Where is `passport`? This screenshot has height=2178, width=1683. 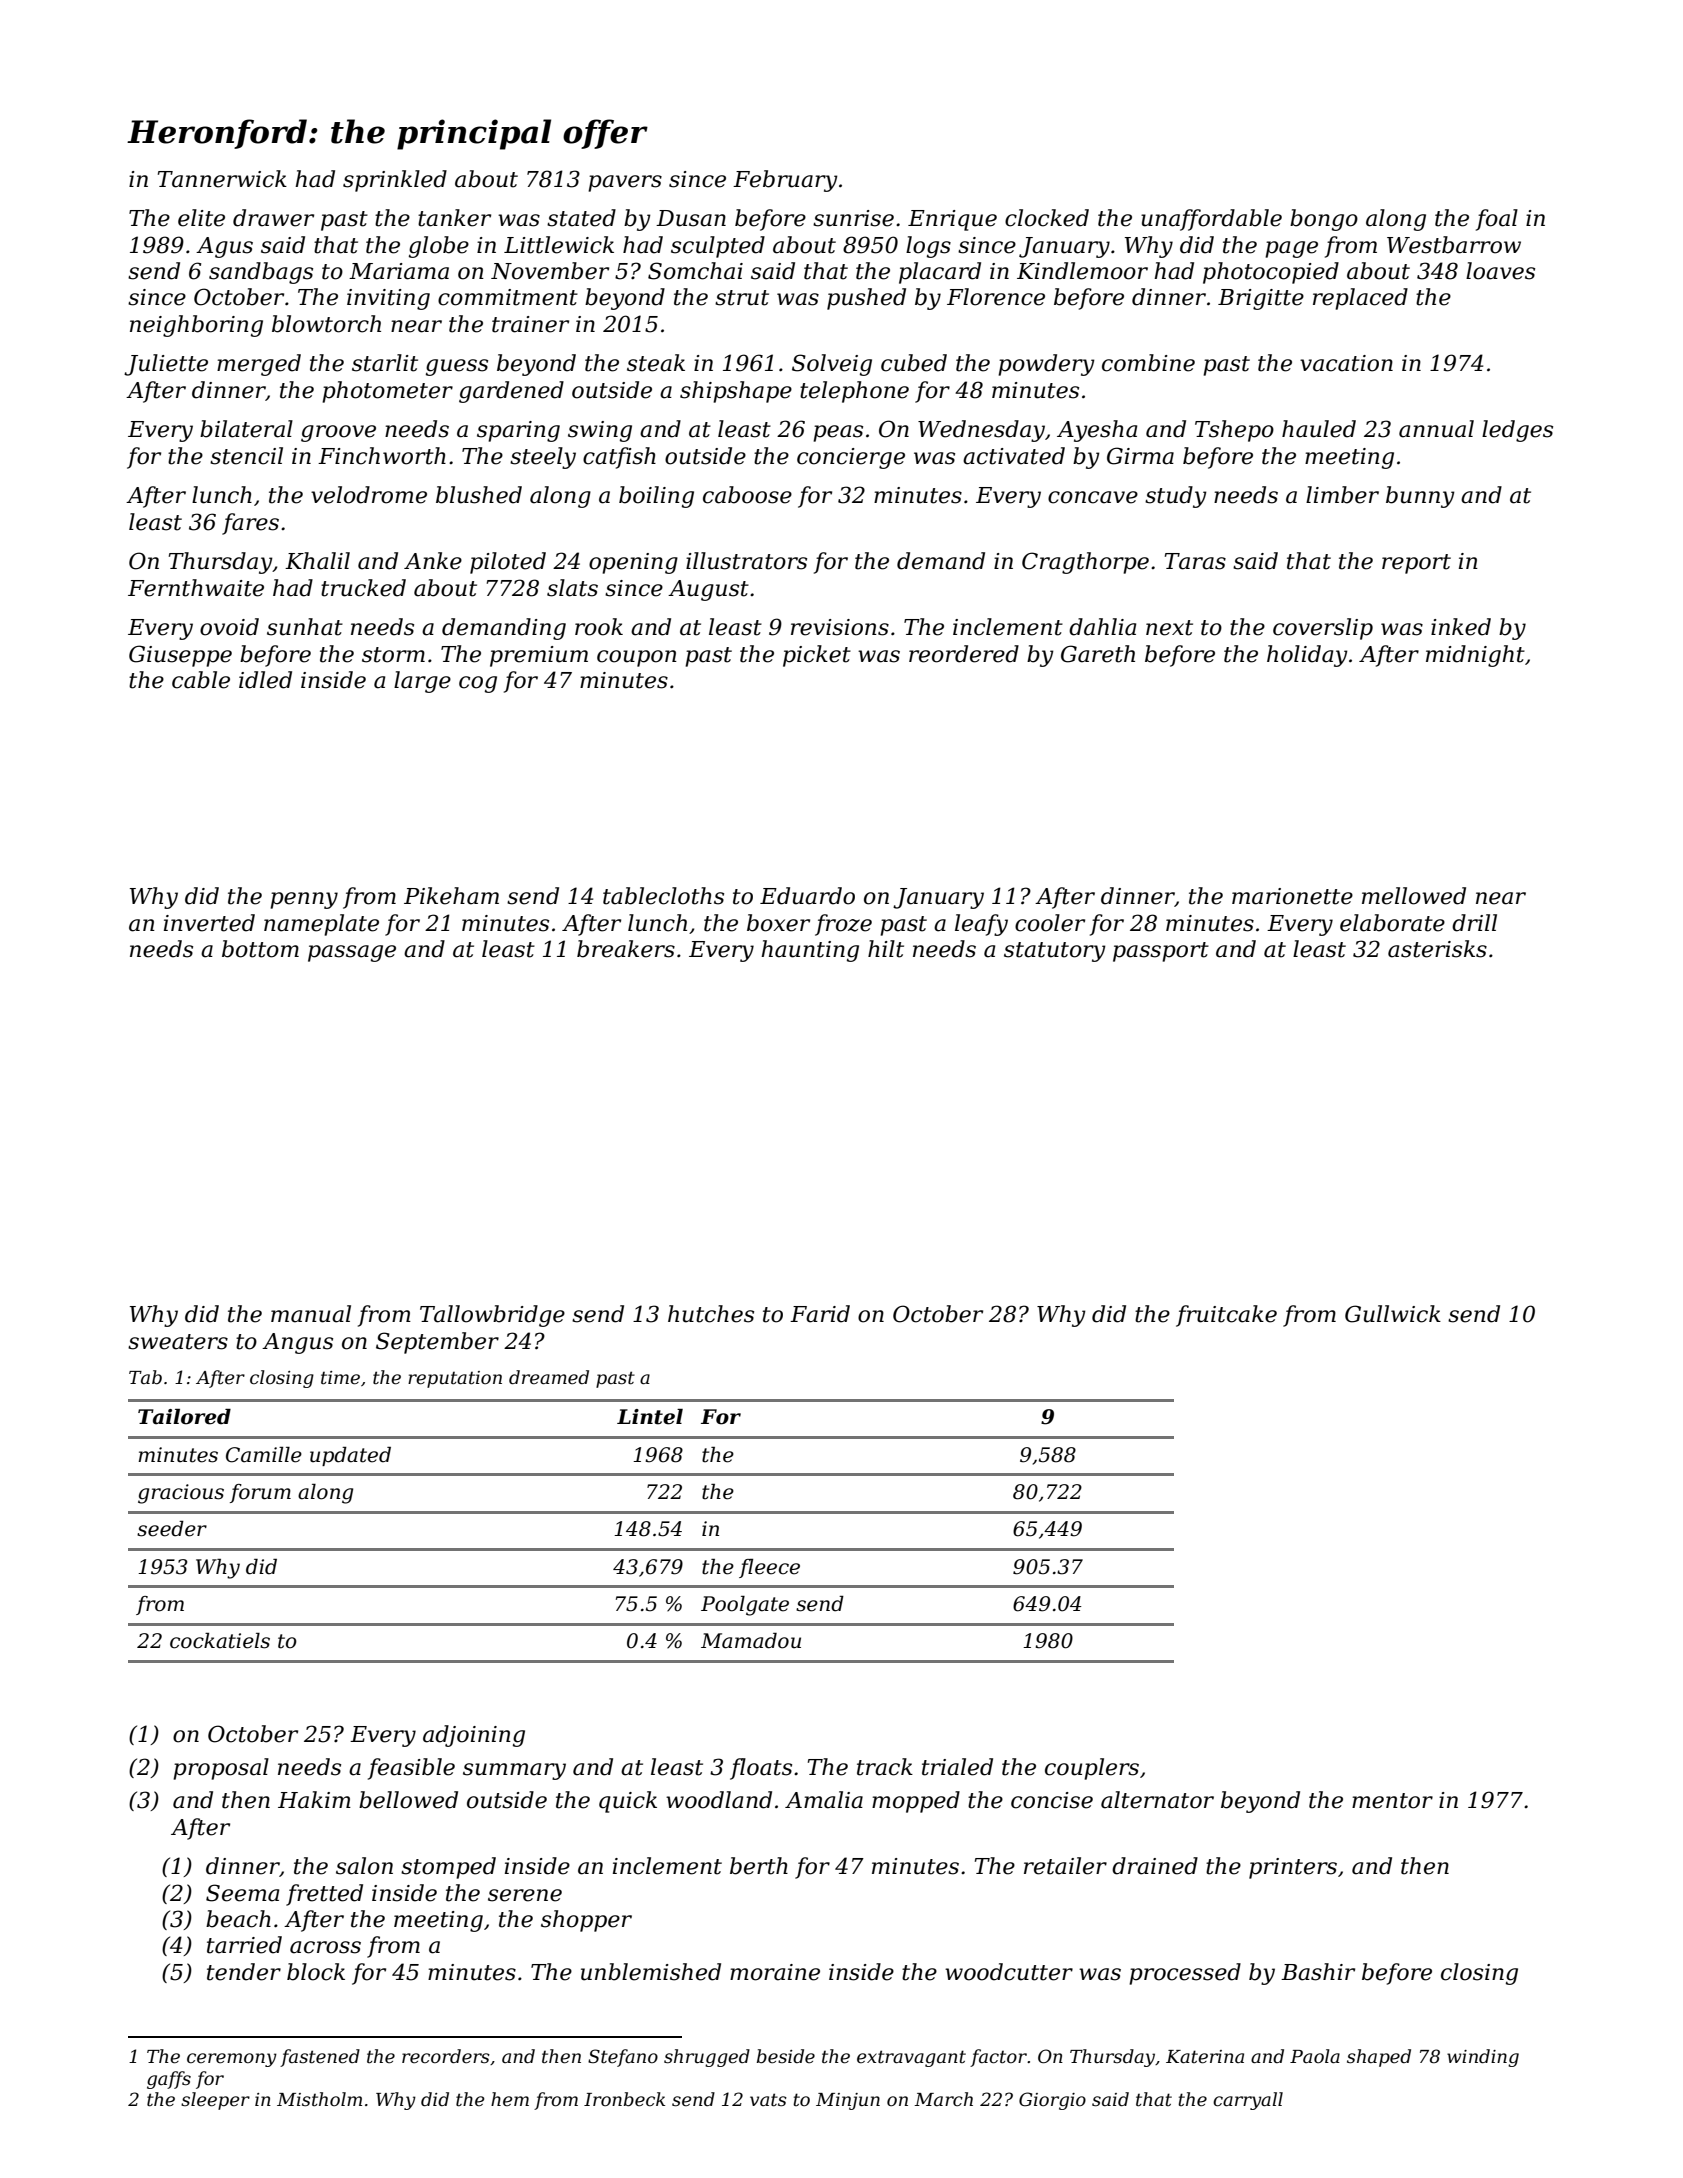
passport is located at coordinates (1161, 952).
